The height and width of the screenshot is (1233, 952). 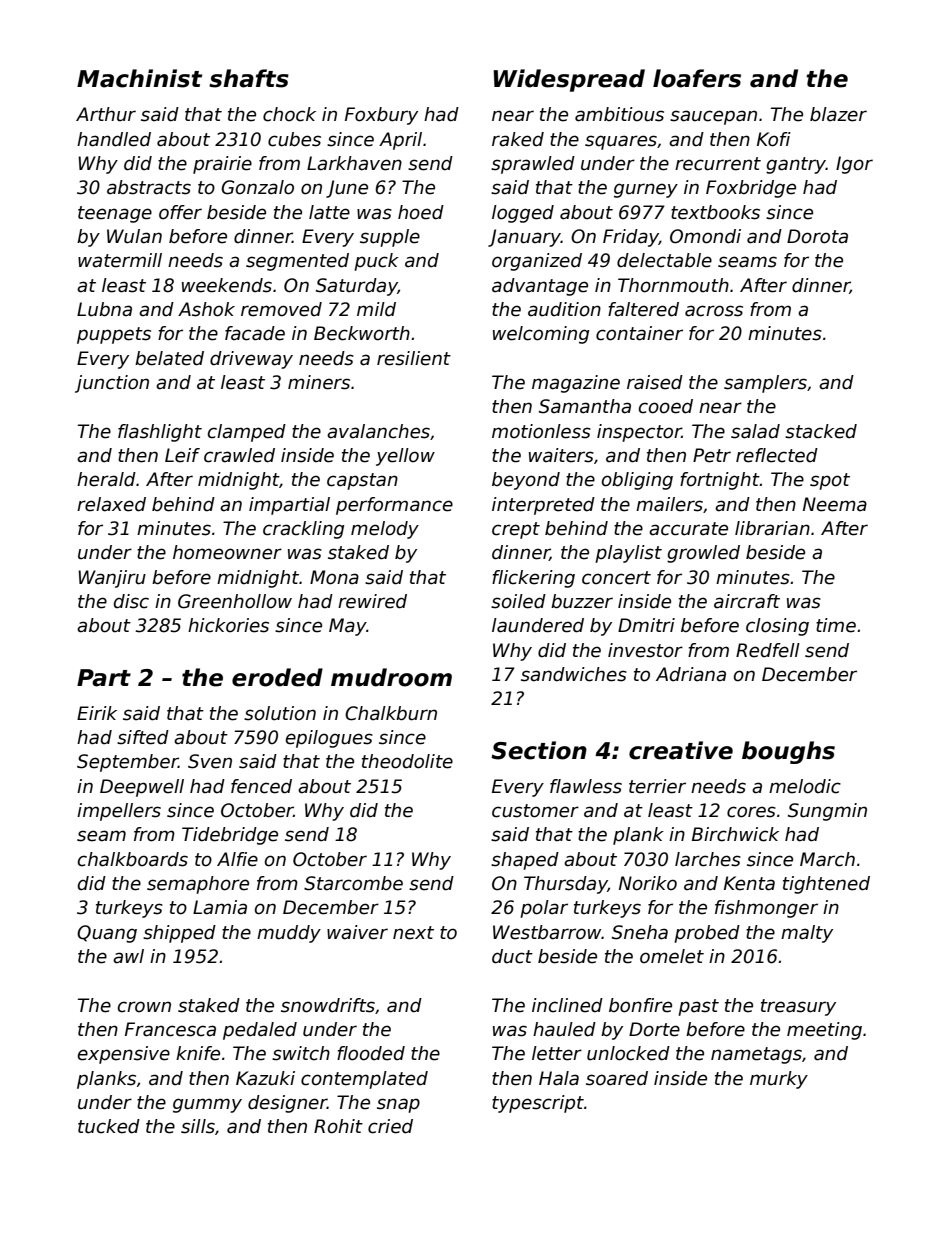 What do you see at coordinates (107, 934) in the screenshot?
I see `Quang` at bounding box center [107, 934].
